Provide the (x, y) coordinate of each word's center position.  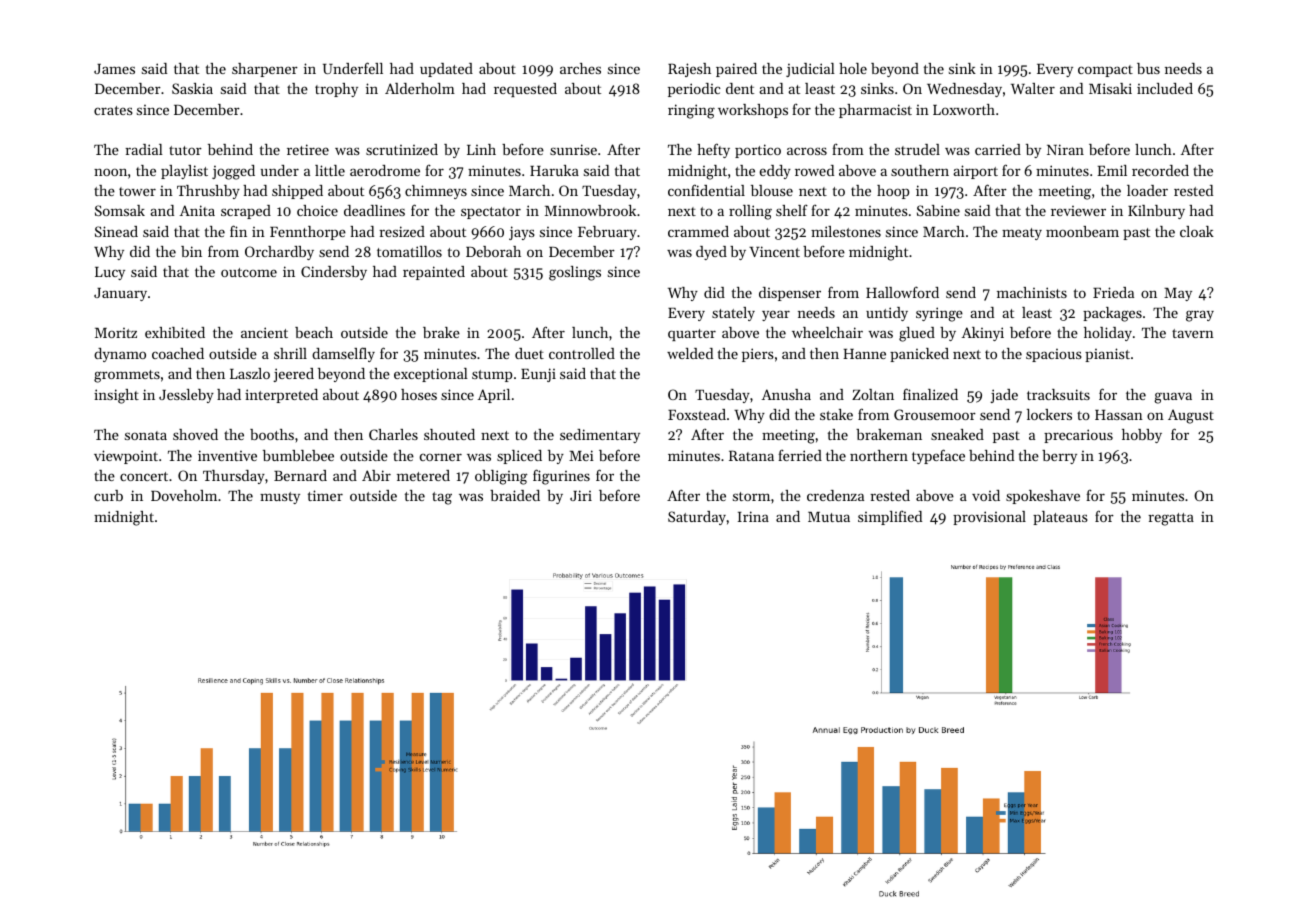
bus (1148, 68)
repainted (434, 273)
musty (280, 498)
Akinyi (983, 334)
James (114, 69)
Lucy (110, 273)
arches (580, 68)
